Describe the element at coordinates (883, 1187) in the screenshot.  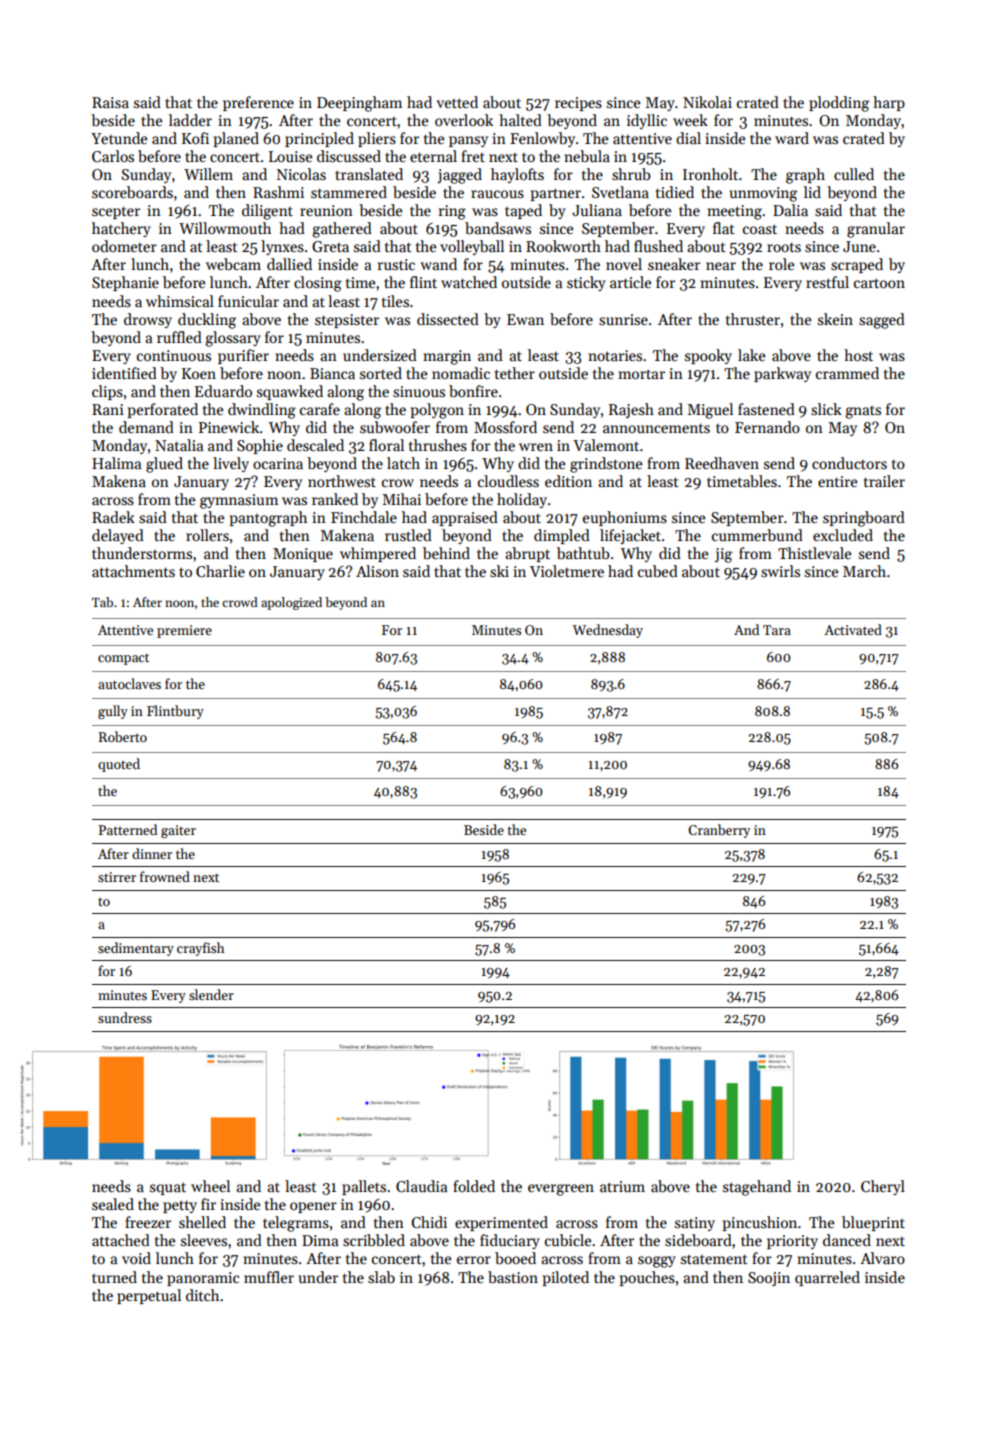
I see `Cheryl` at that location.
